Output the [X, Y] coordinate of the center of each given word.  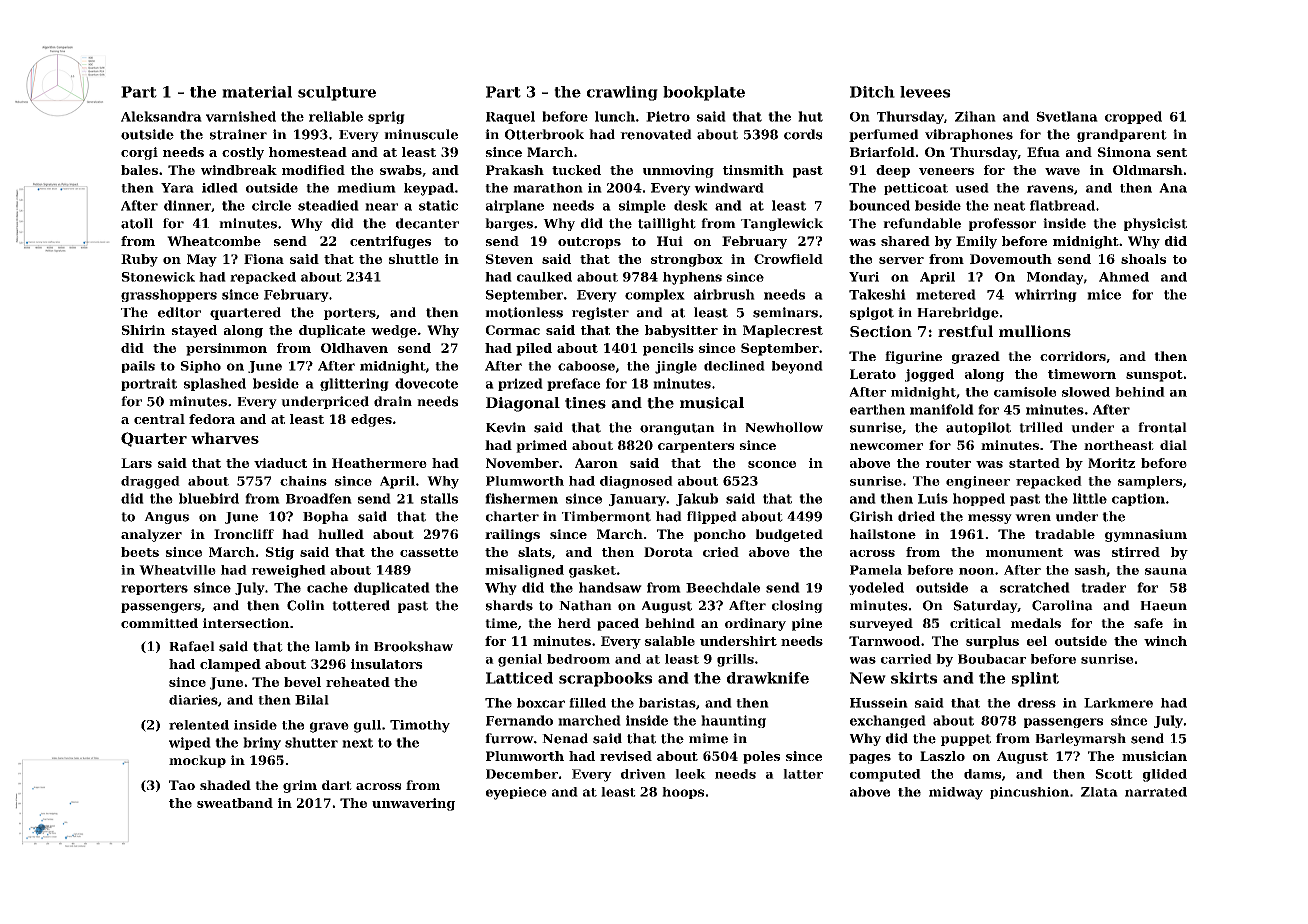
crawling [622, 93]
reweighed [288, 571]
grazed [976, 357]
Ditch [872, 92]
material [257, 92]
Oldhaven [354, 348]
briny [262, 743]
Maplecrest [783, 331]
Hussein [879, 703]
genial [520, 660]
